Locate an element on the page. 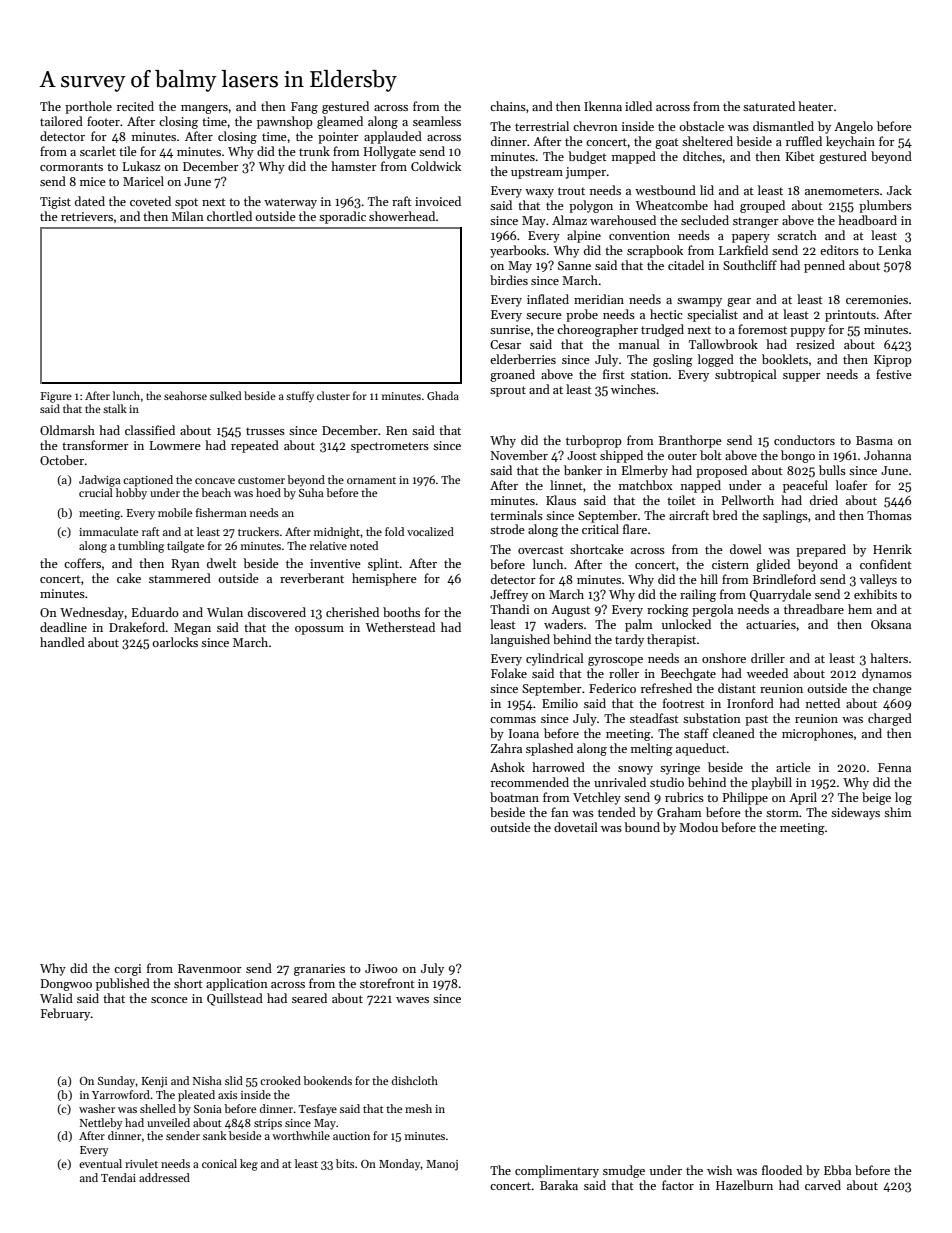 The width and height of the document is (952, 1233). Jiwoo is located at coordinates (381, 968).
